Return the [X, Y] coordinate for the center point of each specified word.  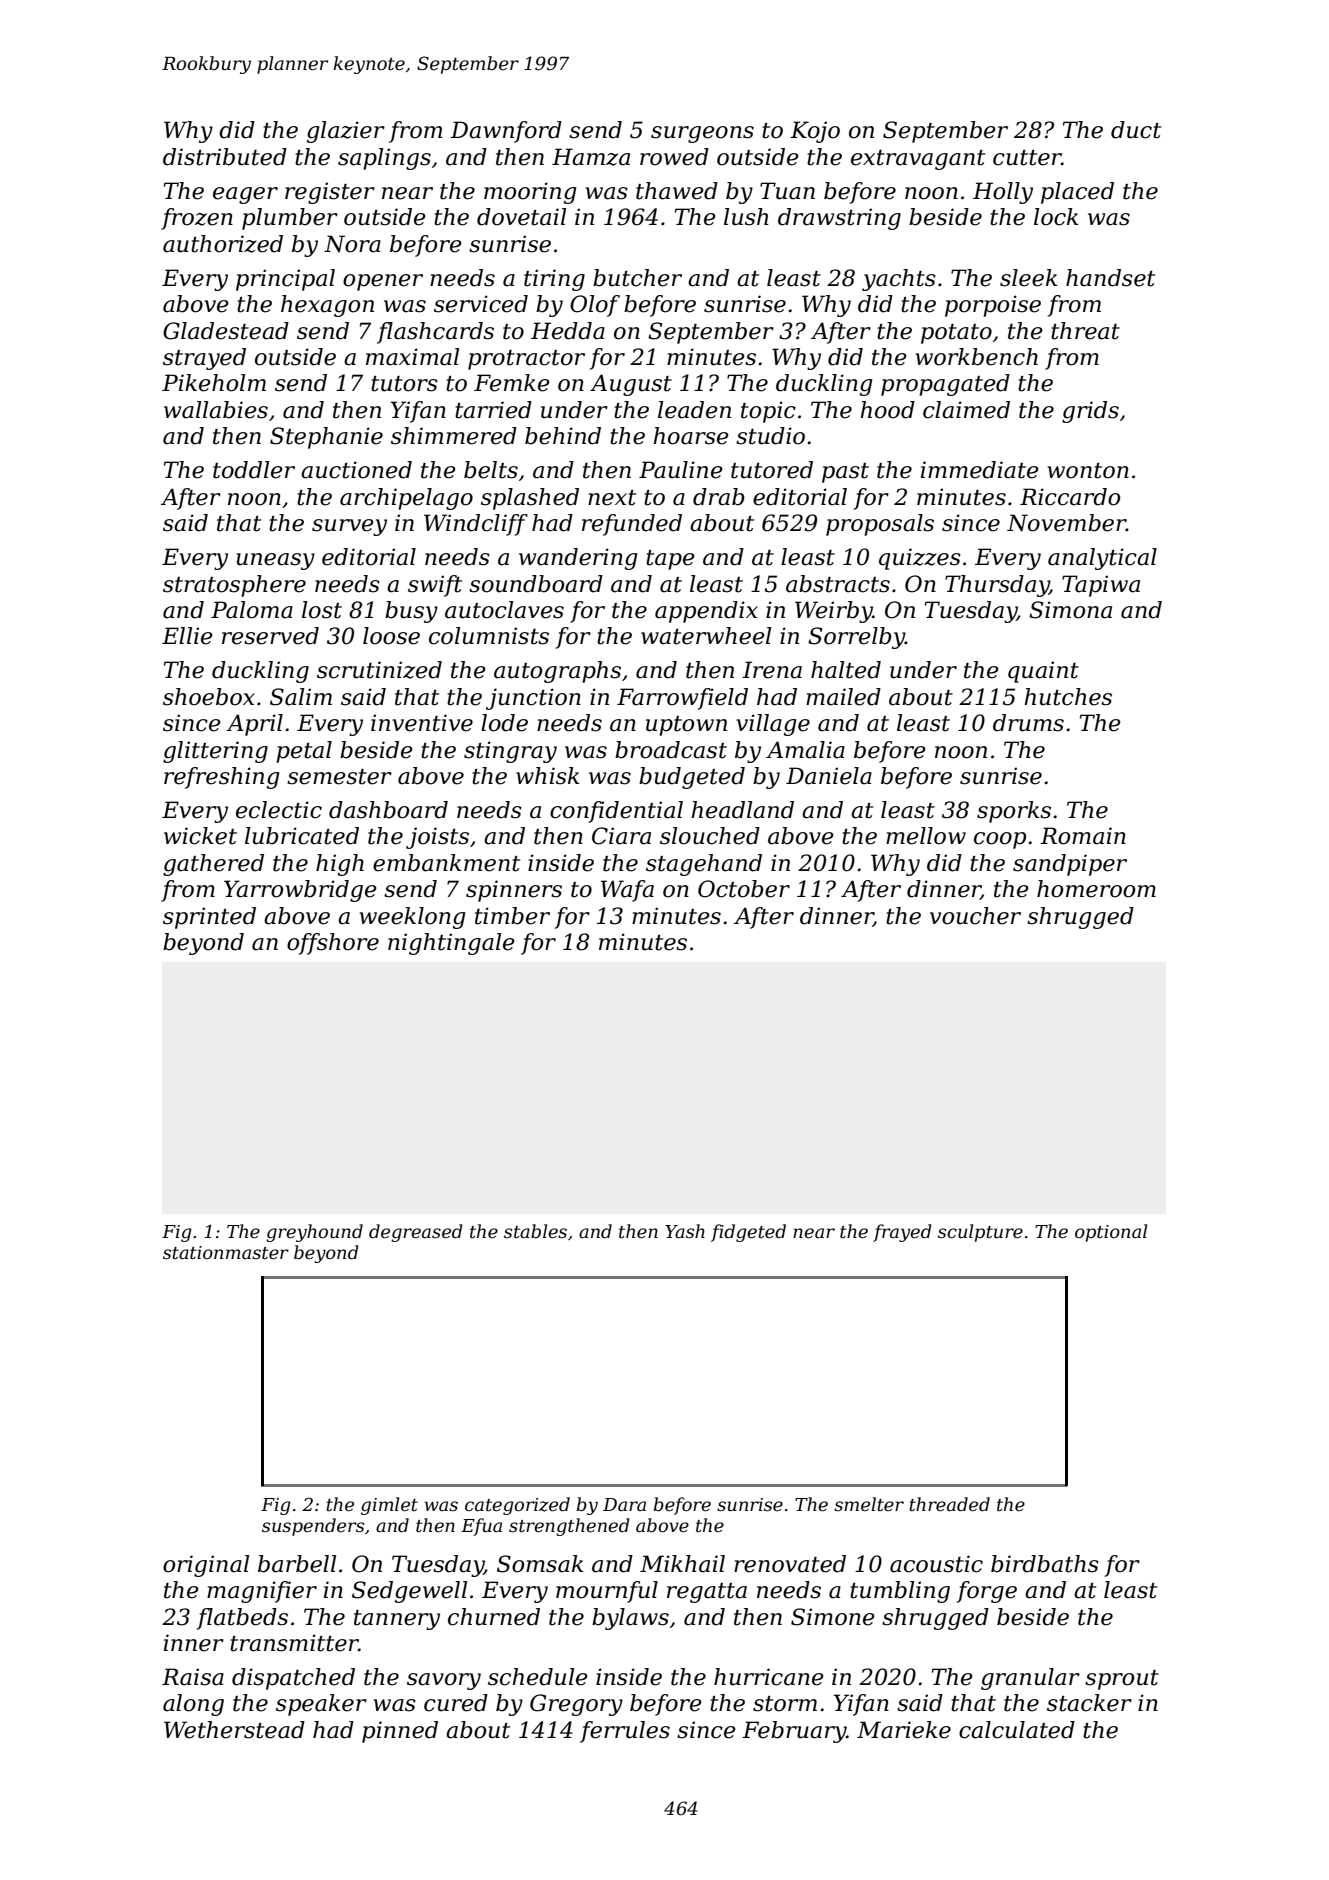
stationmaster [226, 1253]
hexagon [327, 306]
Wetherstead [234, 1730]
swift [435, 586]
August [631, 385]
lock [1056, 217]
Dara [624, 1504]
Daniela [829, 776]
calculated [1017, 1730]
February [794, 1732]
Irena [772, 670]
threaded [949, 1504]
